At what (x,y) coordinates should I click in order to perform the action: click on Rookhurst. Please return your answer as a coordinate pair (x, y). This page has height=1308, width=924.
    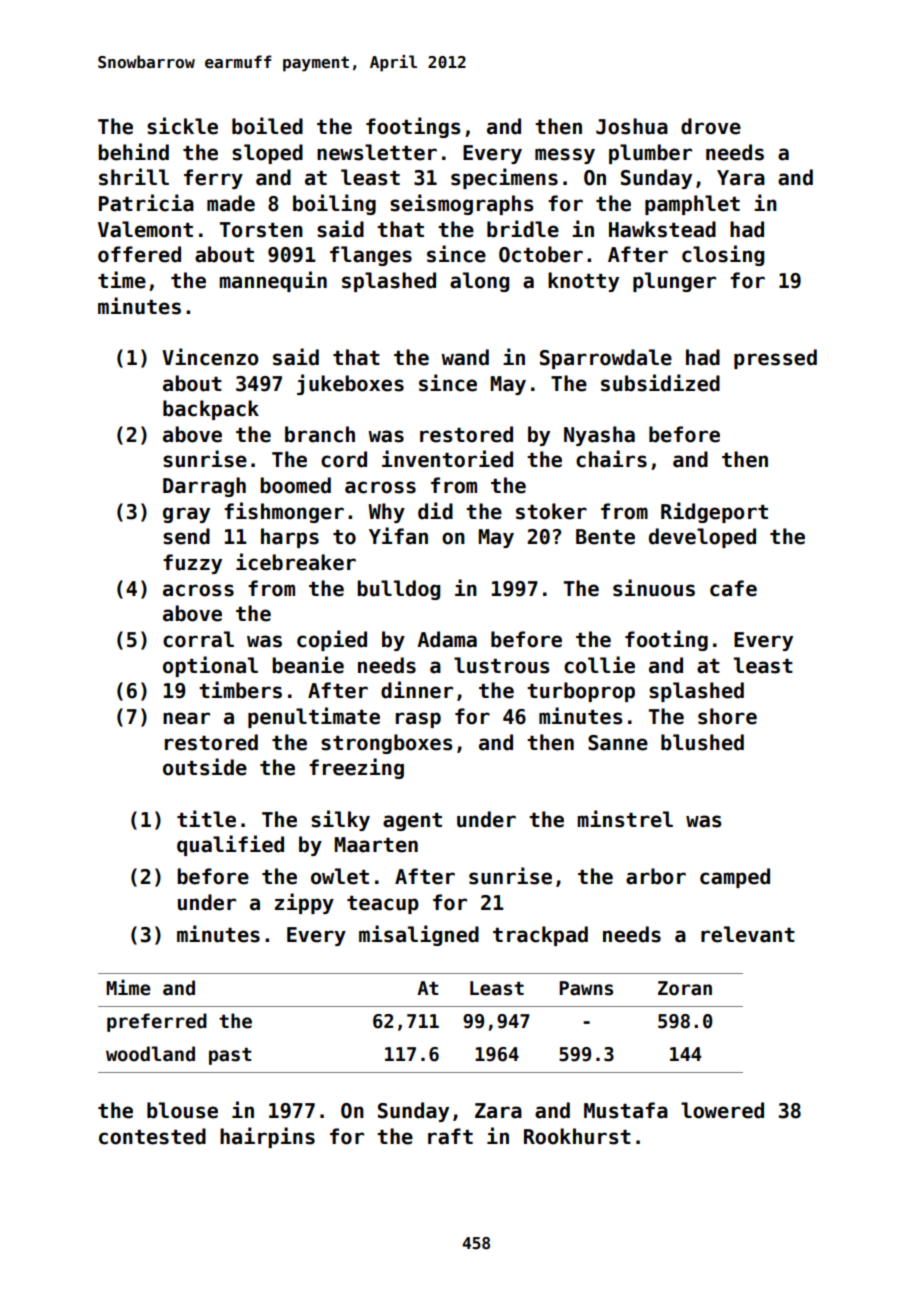
    Looking at the image, I should click on (577, 1136).
